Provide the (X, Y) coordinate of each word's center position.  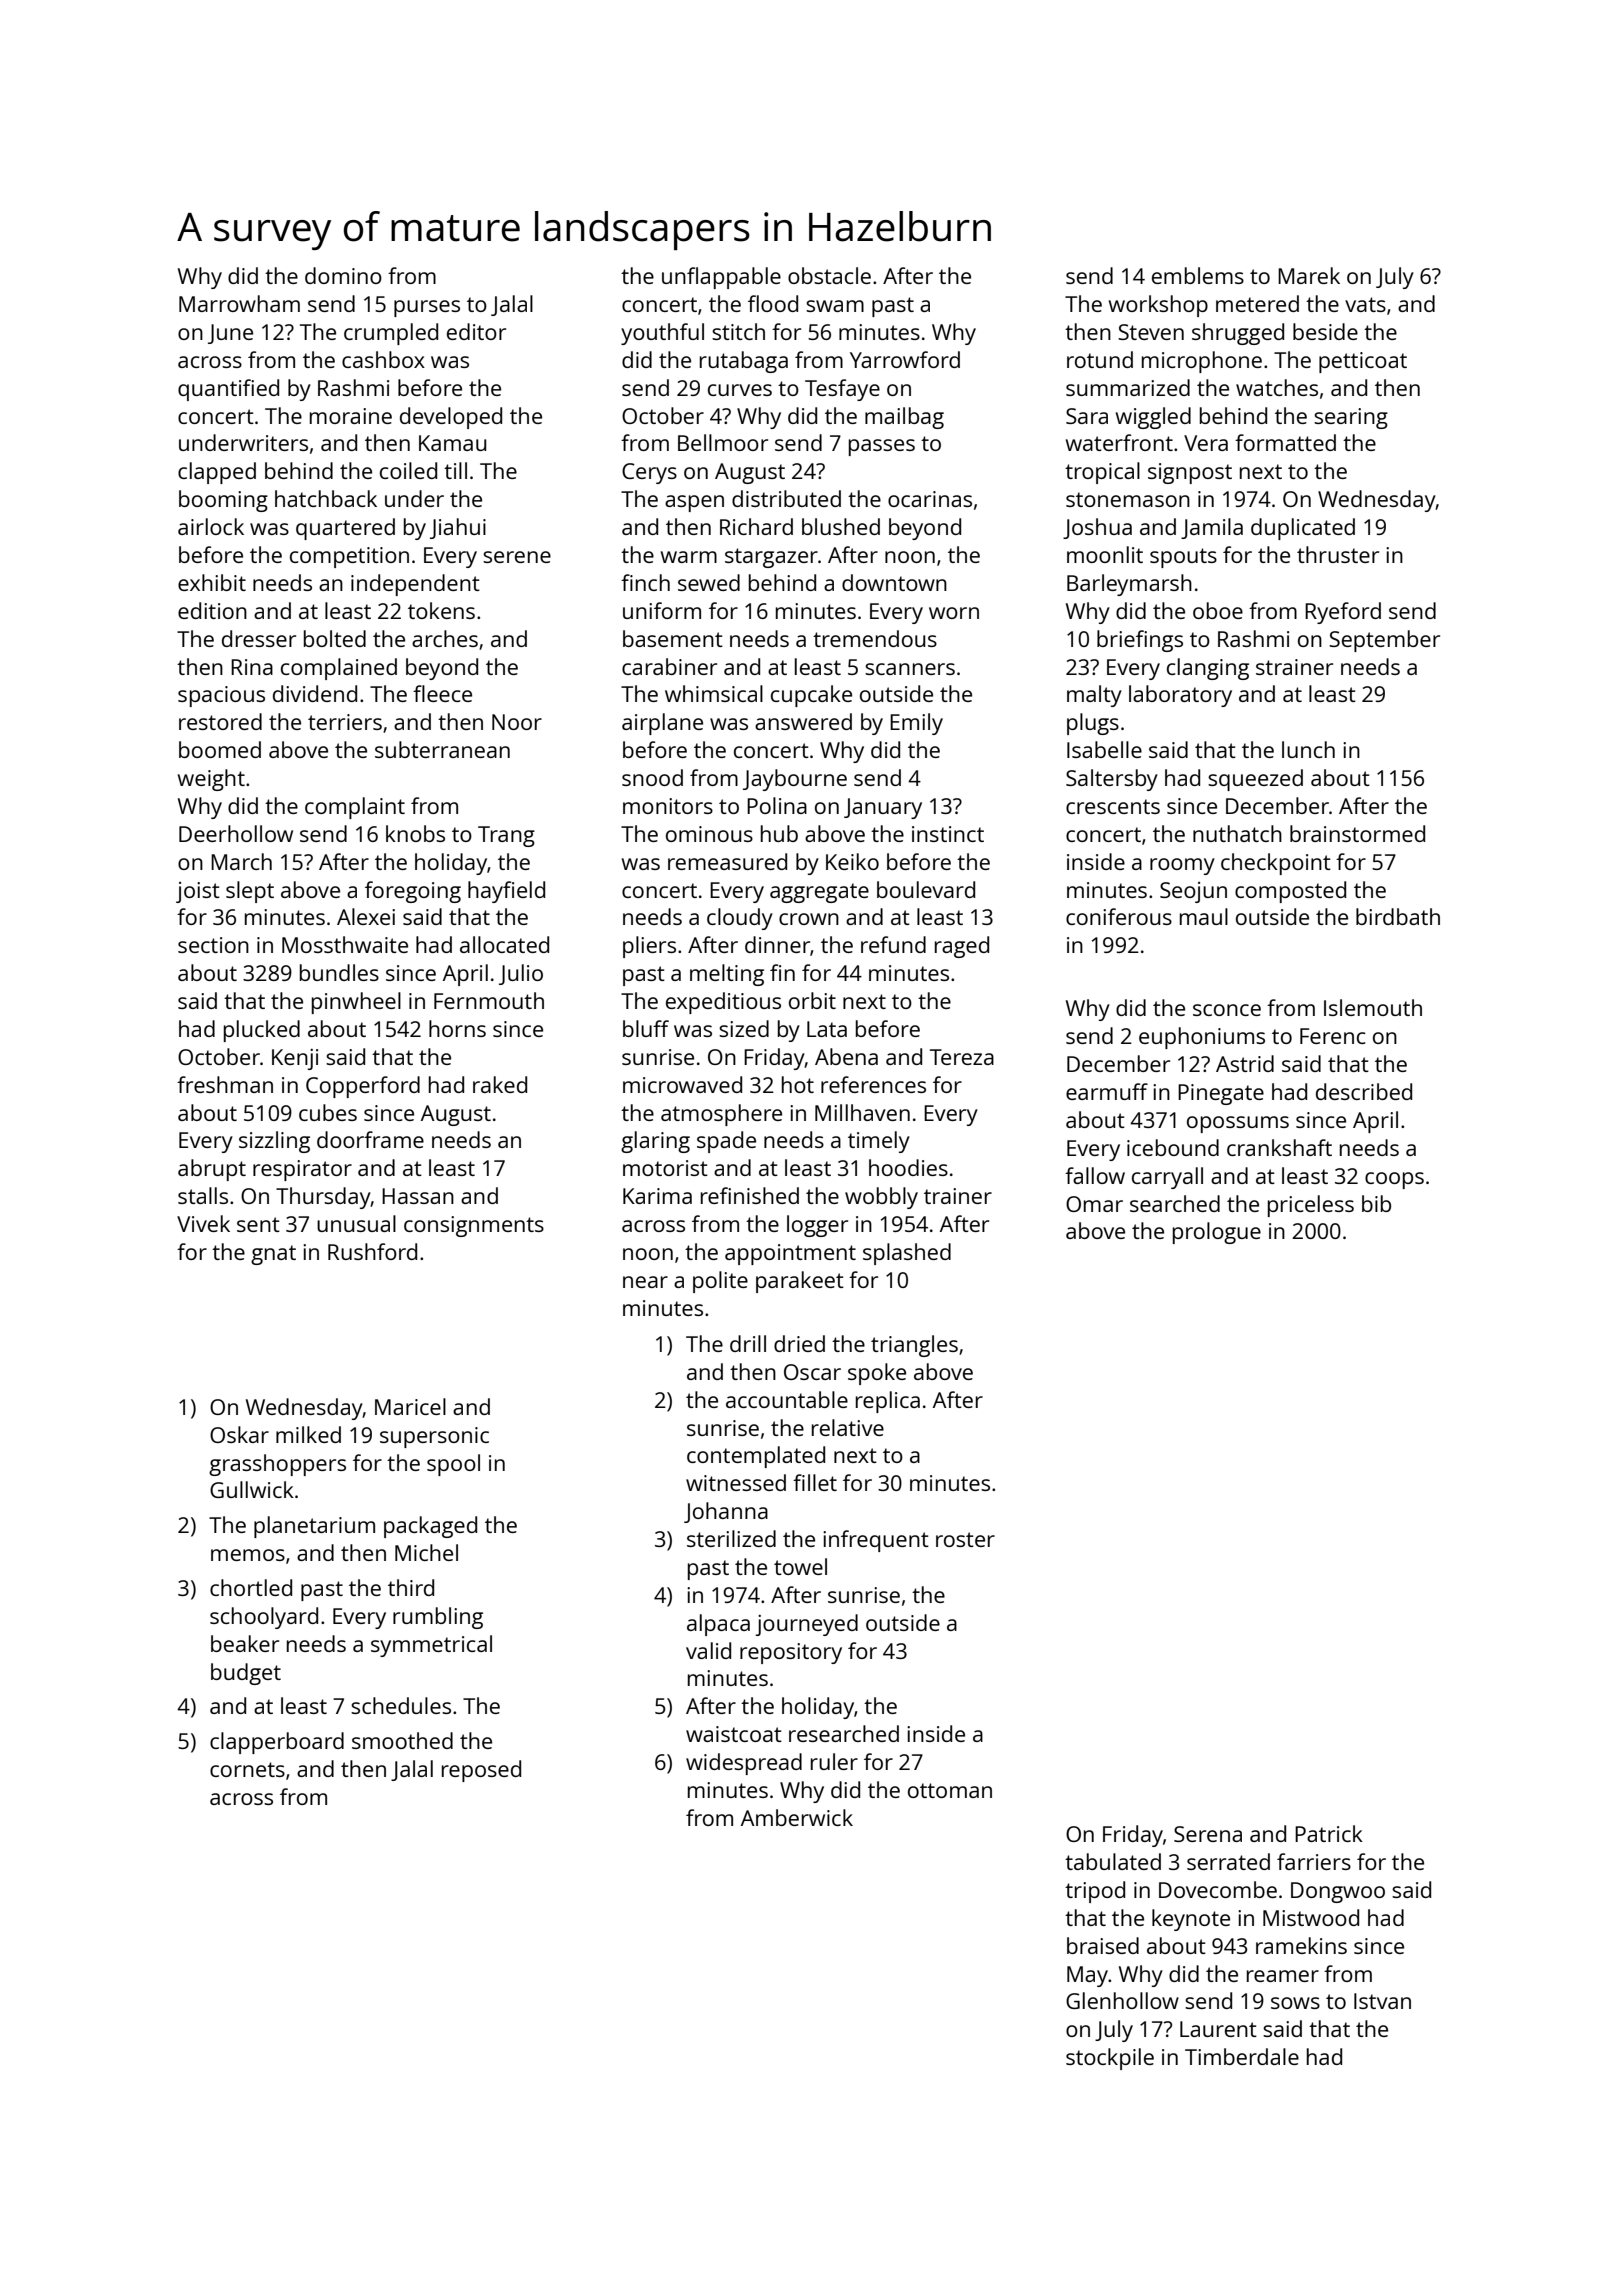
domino (343, 275)
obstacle (829, 275)
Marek (1309, 275)
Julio (521, 974)
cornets (247, 1769)
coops (1394, 1180)
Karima (657, 1196)
